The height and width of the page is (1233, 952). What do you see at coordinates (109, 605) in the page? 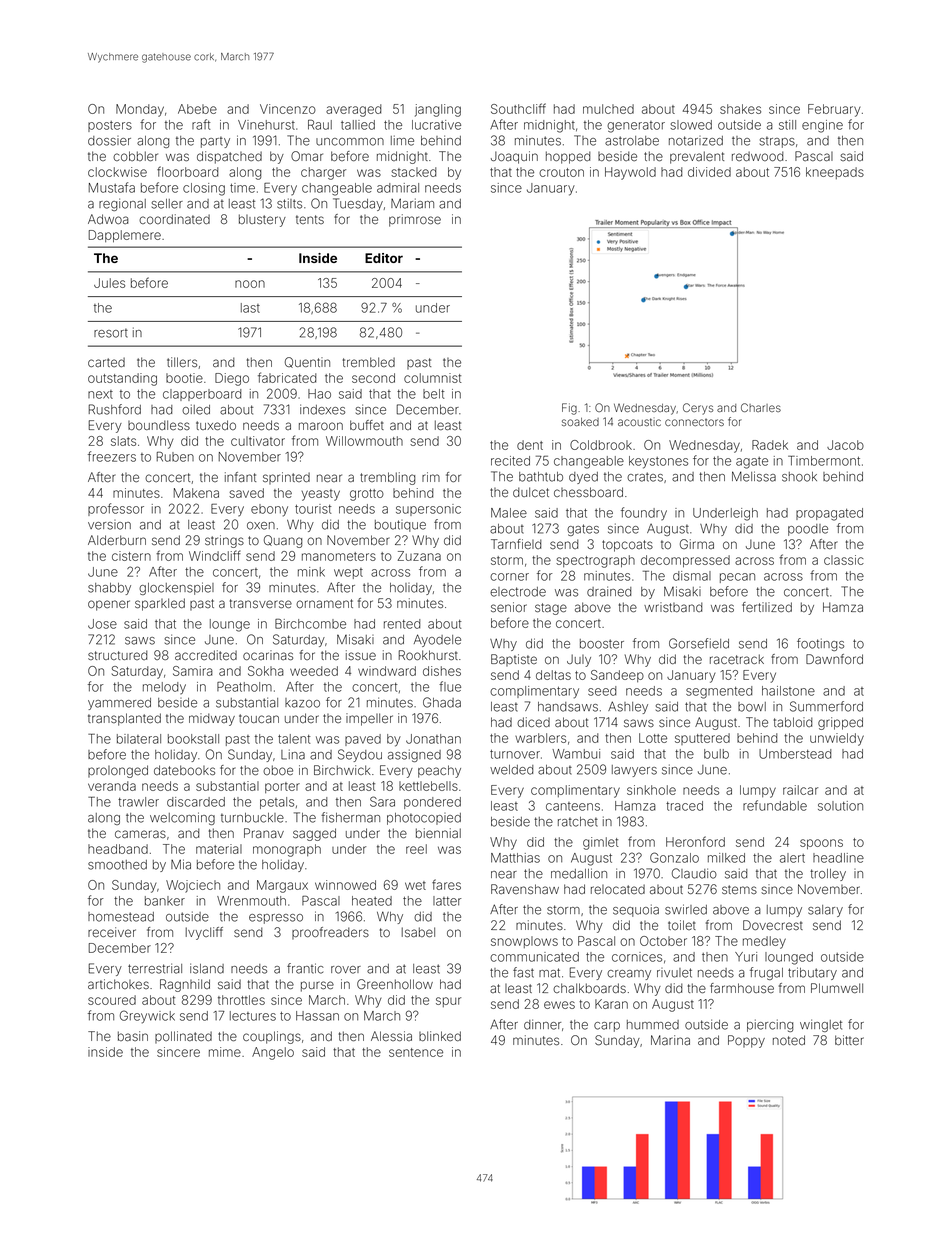
I see `opener` at bounding box center [109, 605].
